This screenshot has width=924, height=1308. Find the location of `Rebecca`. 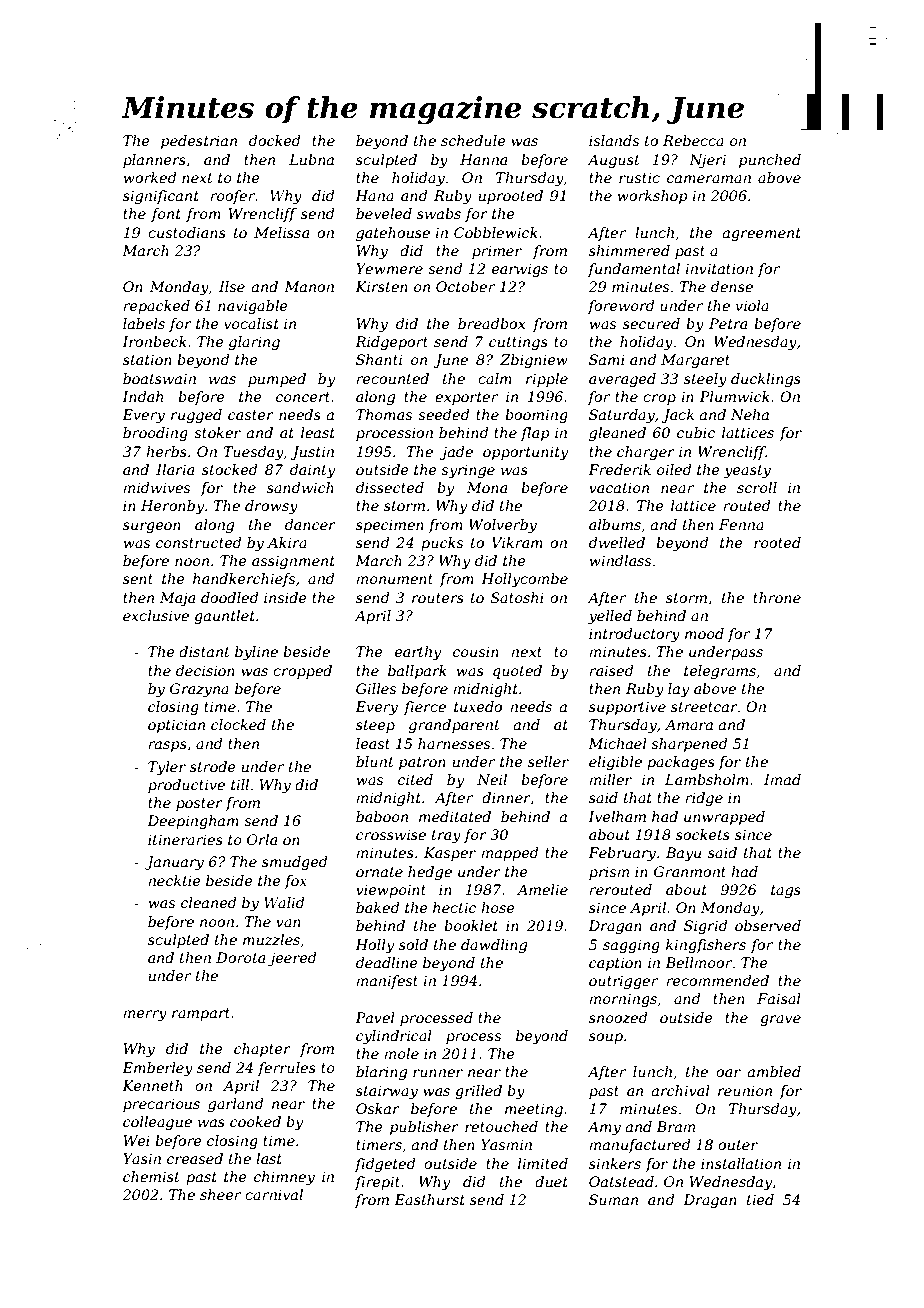

Rebecca is located at coordinates (693, 140).
